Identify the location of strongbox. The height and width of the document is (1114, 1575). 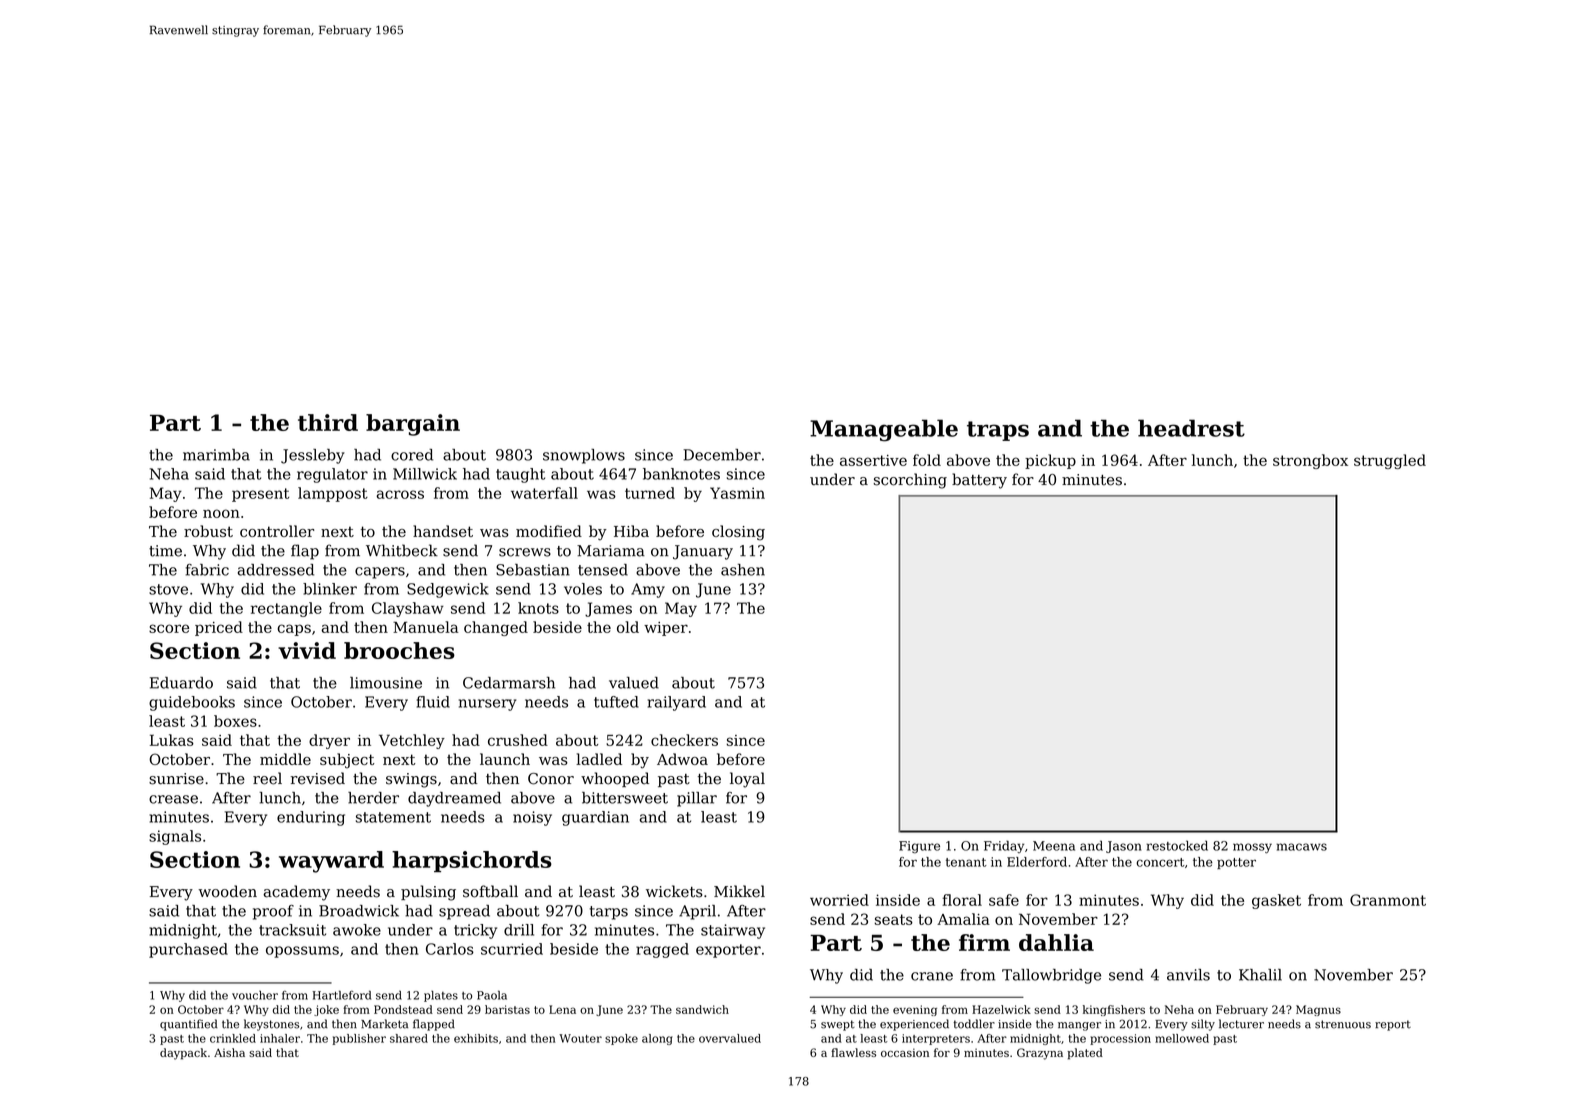
(1310, 461).
